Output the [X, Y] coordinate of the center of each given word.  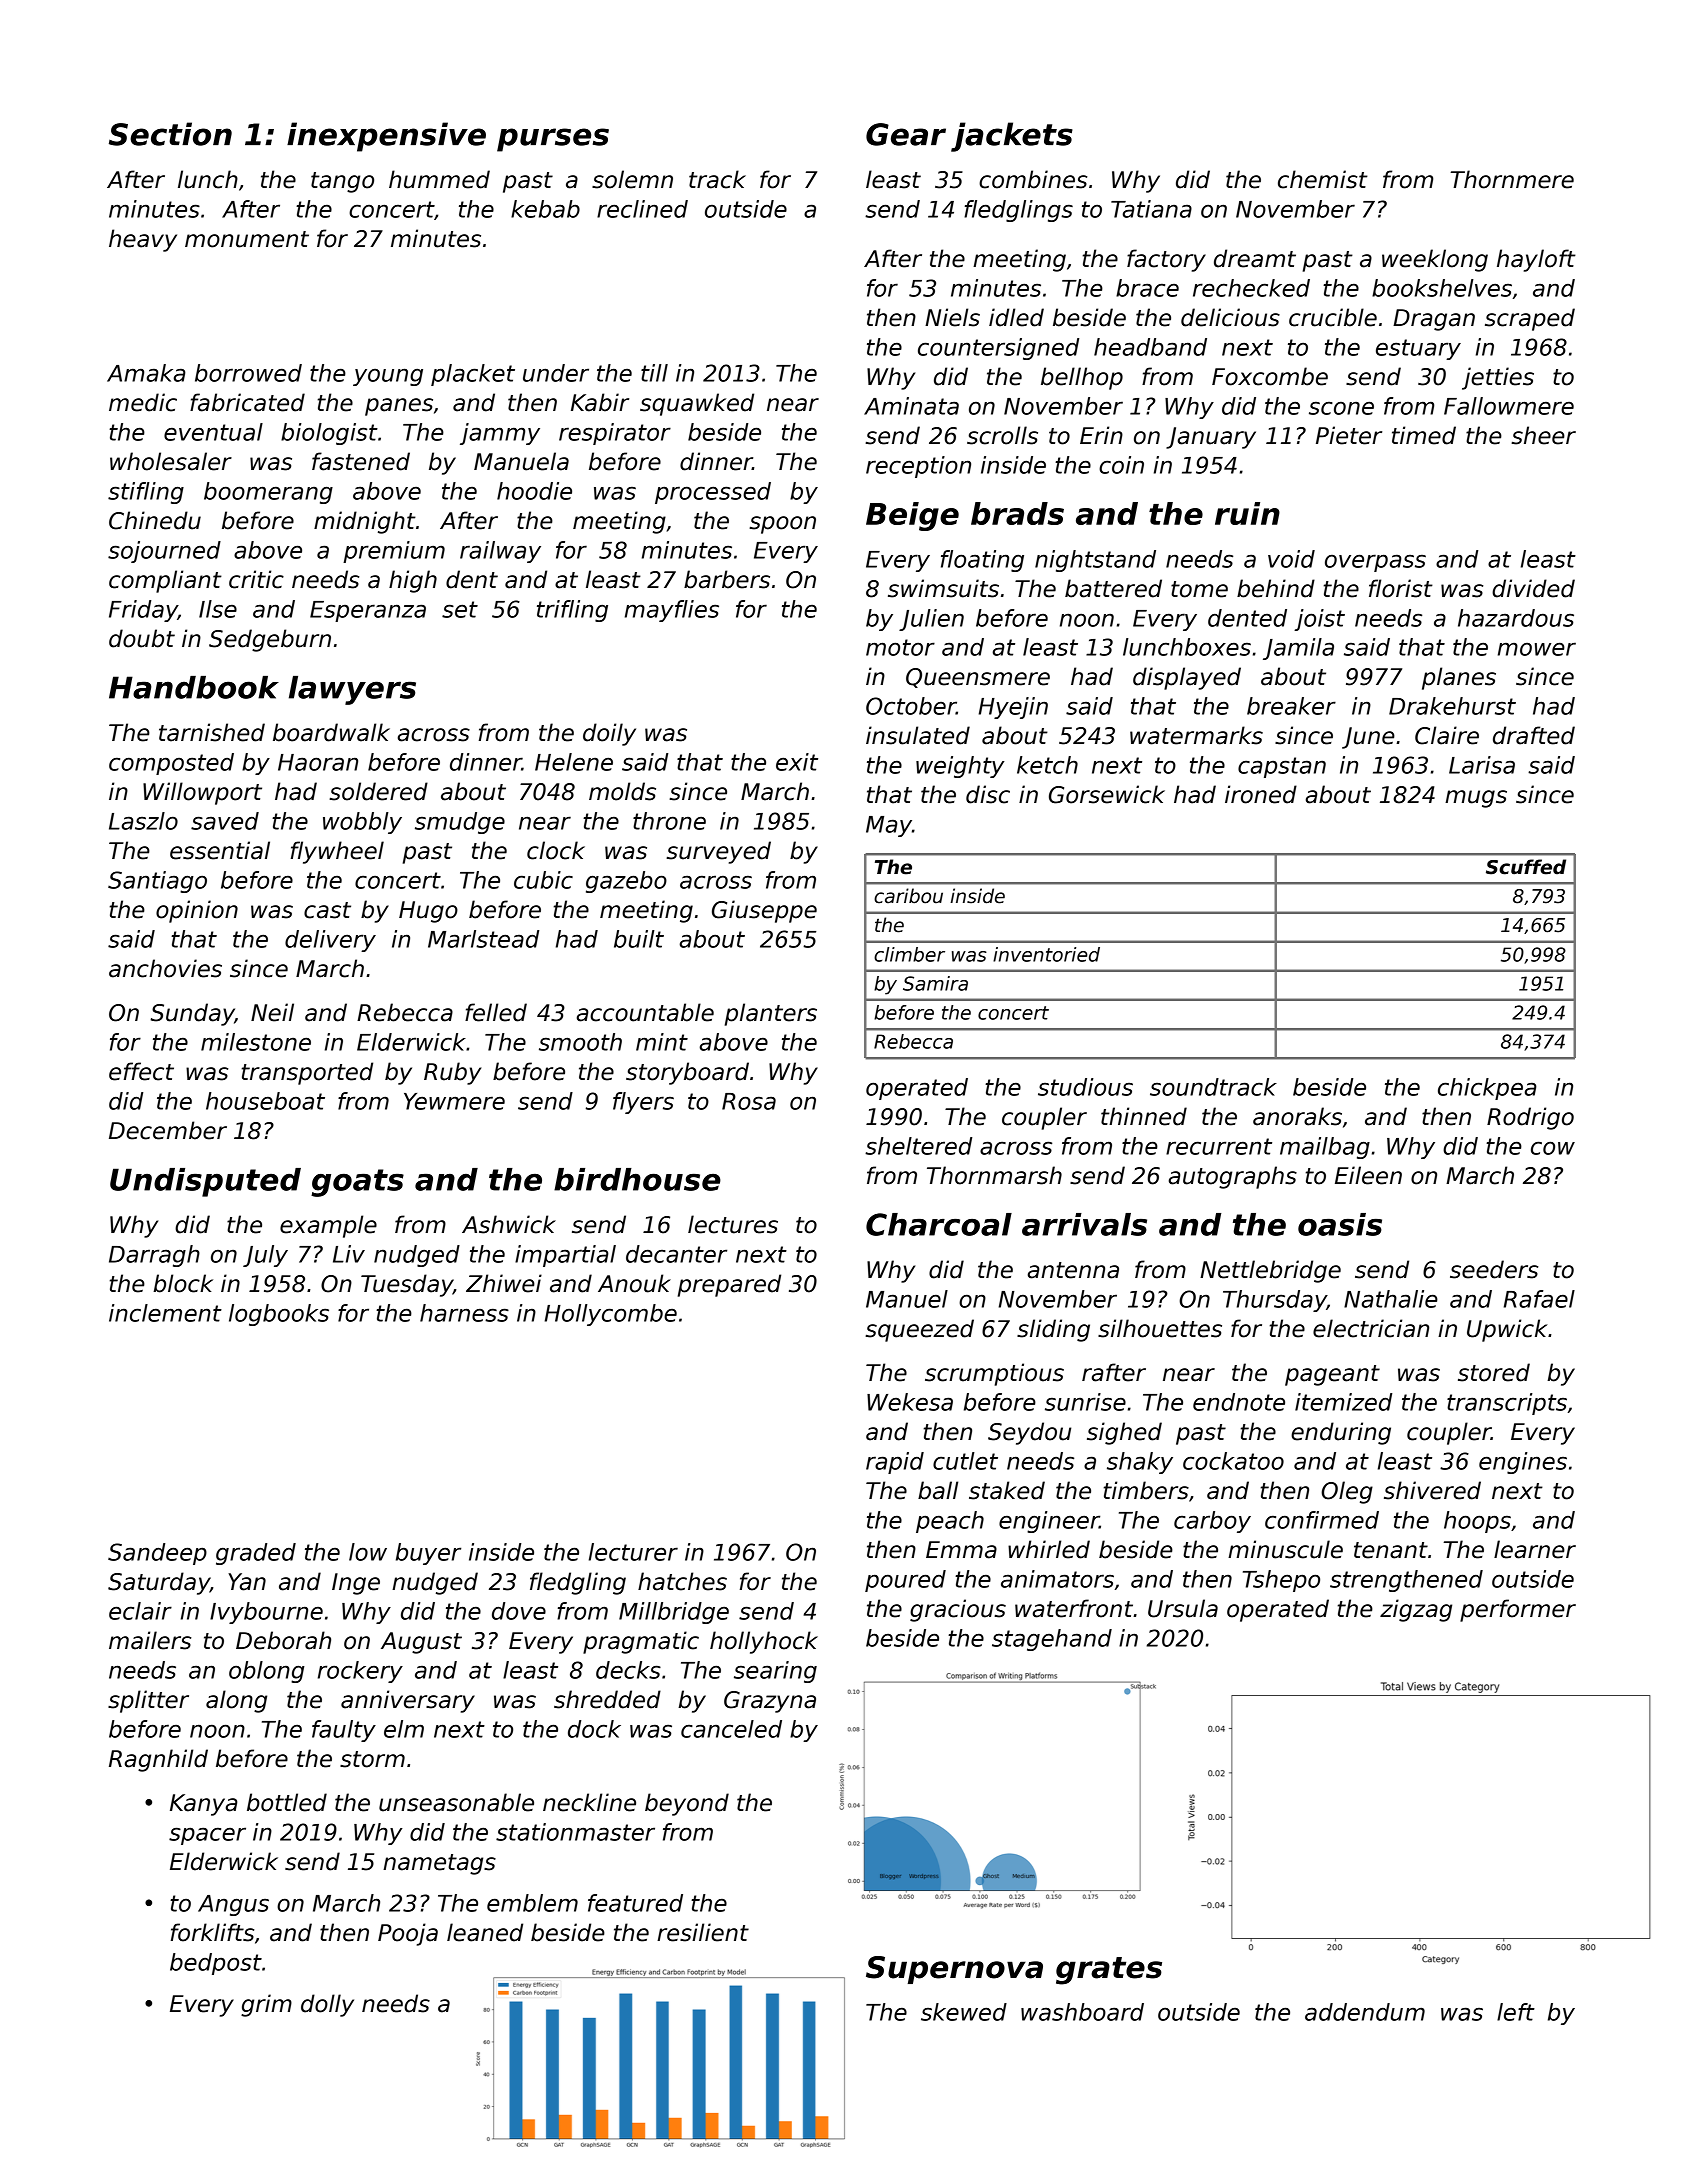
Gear [906, 134]
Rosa [749, 1101]
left [1516, 2012]
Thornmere [1512, 179]
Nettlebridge [1270, 1271]
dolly [327, 2005]
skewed [964, 2012]
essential [220, 850]
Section [170, 134]
